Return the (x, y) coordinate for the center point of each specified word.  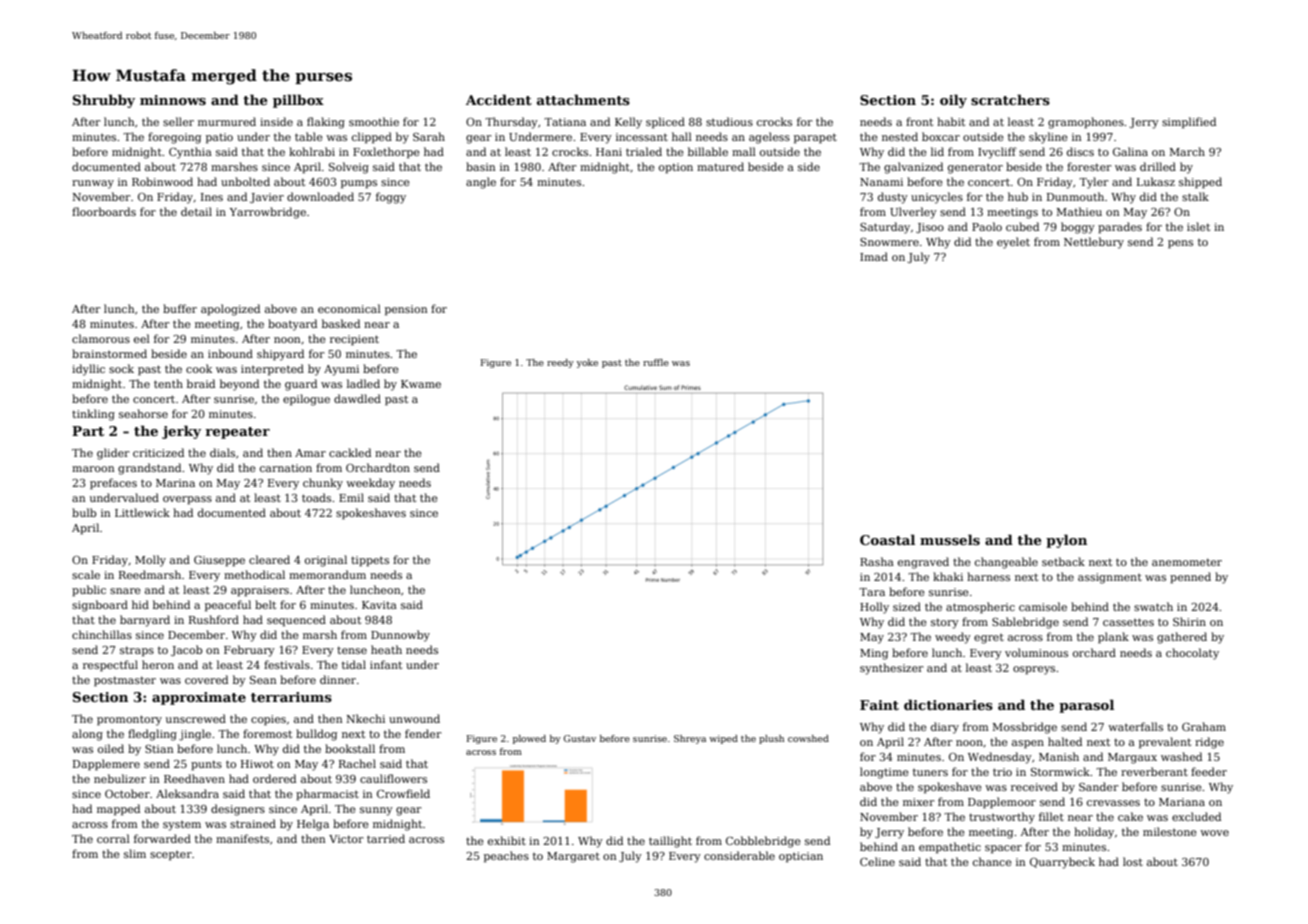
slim (135, 853)
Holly (874, 608)
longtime (884, 773)
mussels (950, 539)
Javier (267, 198)
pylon (1066, 541)
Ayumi (341, 370)
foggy (391, 198)
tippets (370, 561)
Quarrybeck (1062, 863)
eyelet (1013, 243)
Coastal (887, 539)
